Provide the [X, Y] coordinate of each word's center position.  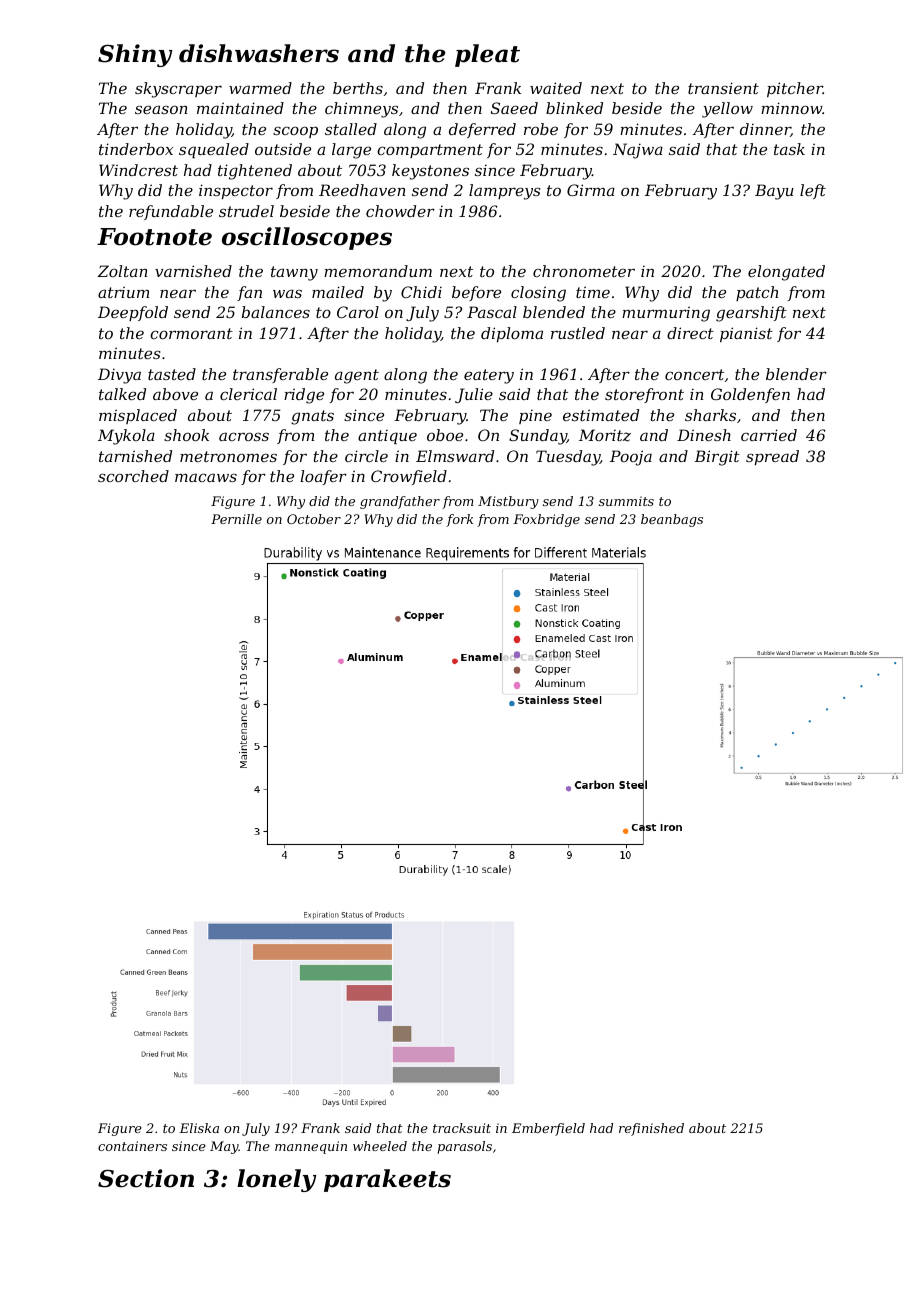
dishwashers [259, 53]
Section [146, 1178]
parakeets [387, 1180]
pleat [487, 55]
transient [723, 88]
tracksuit [462, 1128]
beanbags [672, 520]
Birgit [717, 458]
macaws [206, 477]
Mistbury [508, 502]
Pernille [236, 519]
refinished [651, 1129]
